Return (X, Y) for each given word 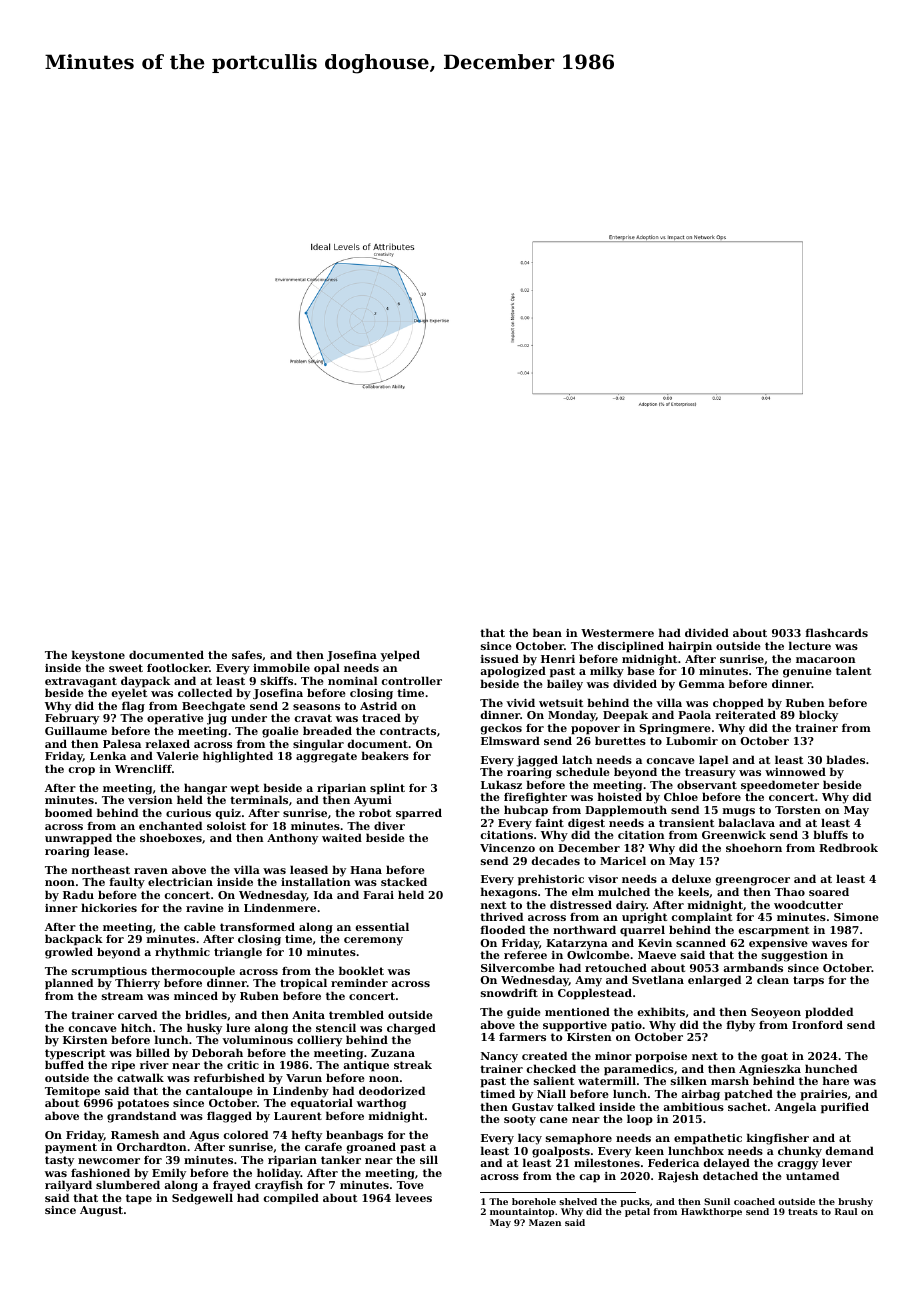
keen (649, 1150)
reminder (359, 982)
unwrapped (78, 839)
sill (429, 1159)
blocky (818, 716)
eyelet (129, 694)
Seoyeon (776, 1013)
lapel (713, 761)
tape (139, 1199)
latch (577, 759)
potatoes (143, 1104)
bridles (206, 1014)
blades (845, 759)
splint (387, 789)
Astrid (378, 705)
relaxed (167, 743)
